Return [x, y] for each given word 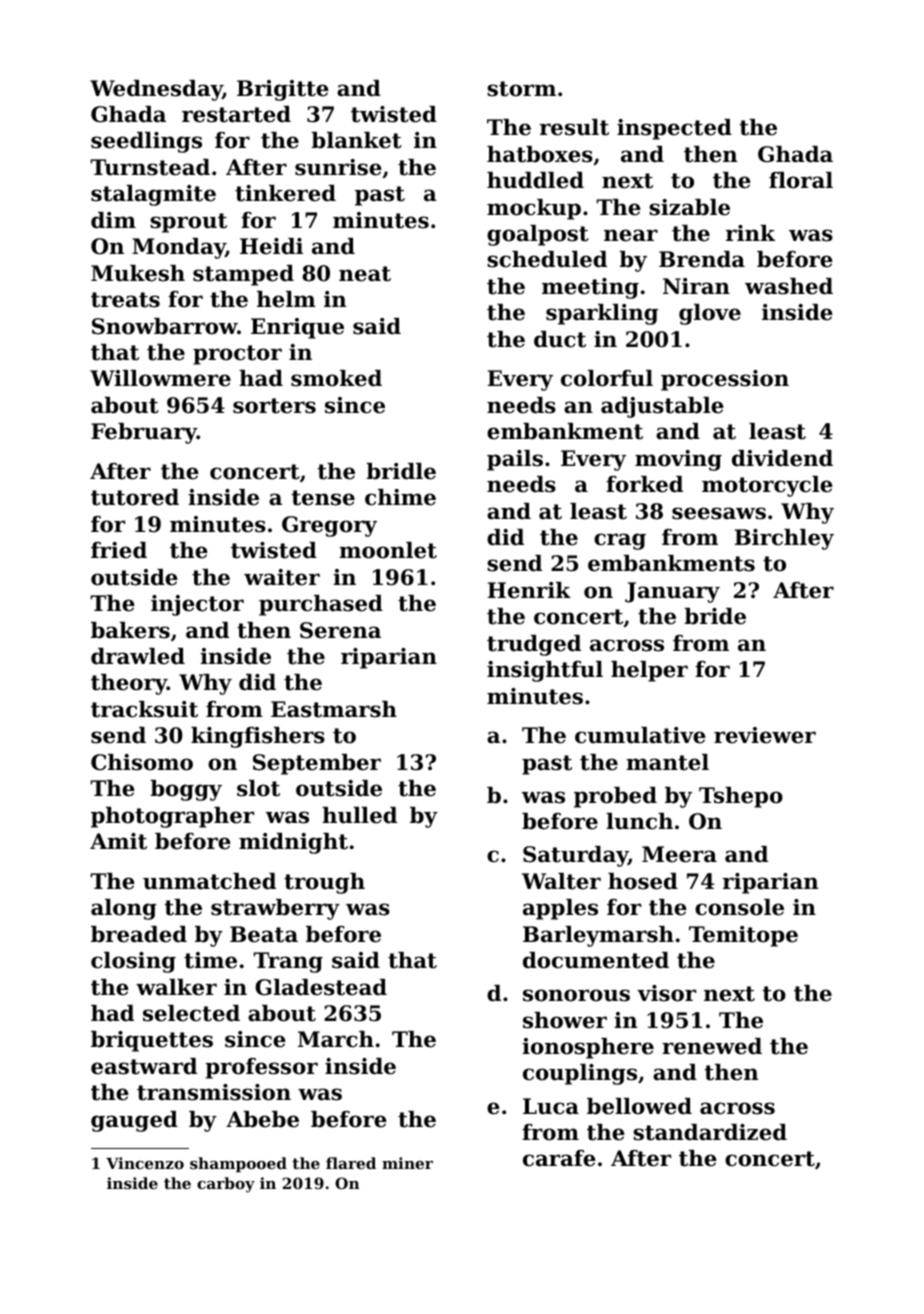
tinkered [285, 193]
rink [750, 233]
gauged [134, 1121]
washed [789, 286]
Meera [679, 854]
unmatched [209, 881]
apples [560, 909]
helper [649, 671]
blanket [356, 140]
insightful [545, 671]
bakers [130, 630]
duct [560, 339]
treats [125, 300]
